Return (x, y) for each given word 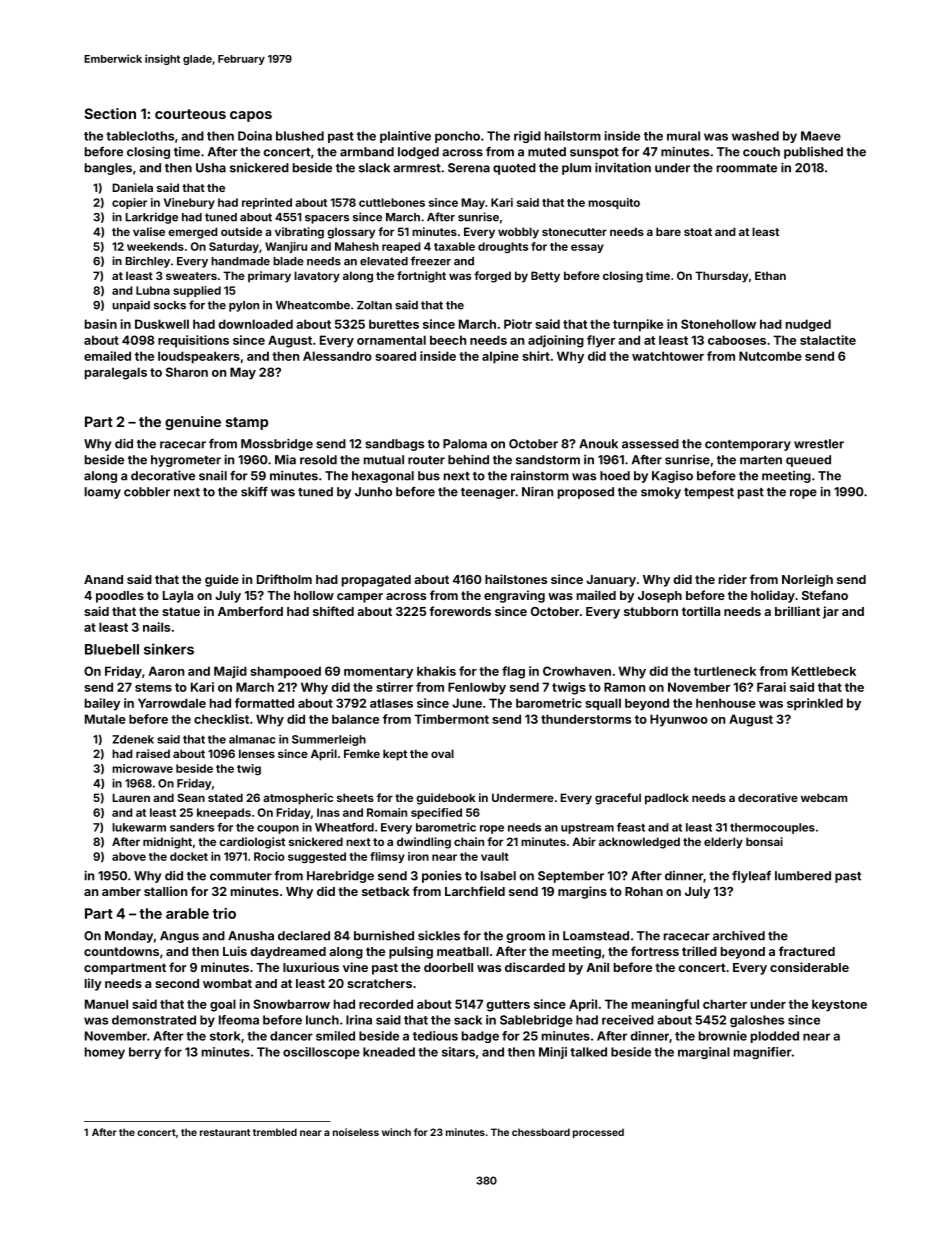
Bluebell (112, 649)
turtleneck (725, 671)
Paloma (465, 444)
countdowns (121, 951)
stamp (247, 423)
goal (223, 1005)
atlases (391, 703)
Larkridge (151, 218)
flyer (601, 341)
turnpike (638, 325)
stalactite (828, 340)
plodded (775, 1037)
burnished (384, 936)
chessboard (541, 1132)
